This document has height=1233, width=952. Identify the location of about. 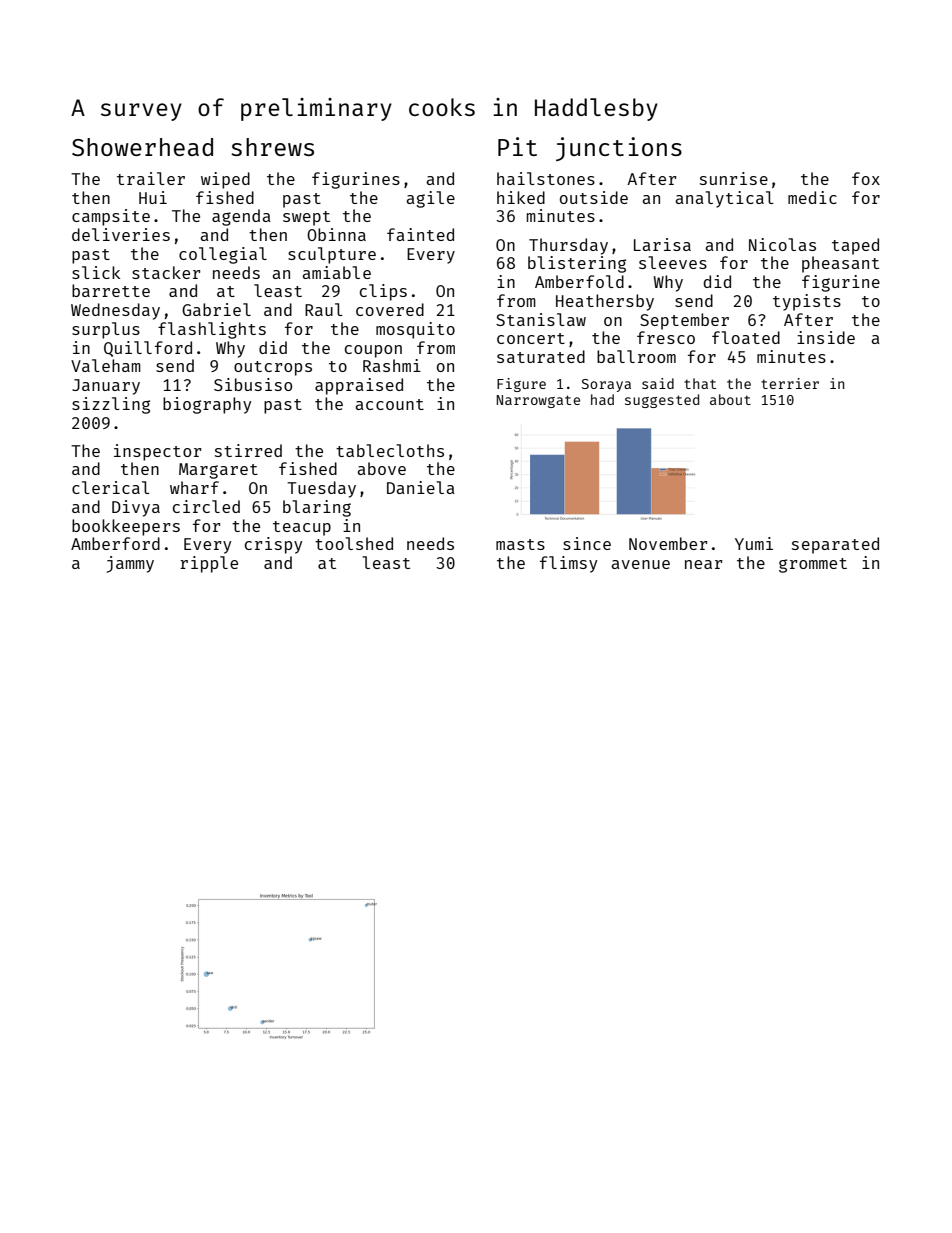
(730, 399).
